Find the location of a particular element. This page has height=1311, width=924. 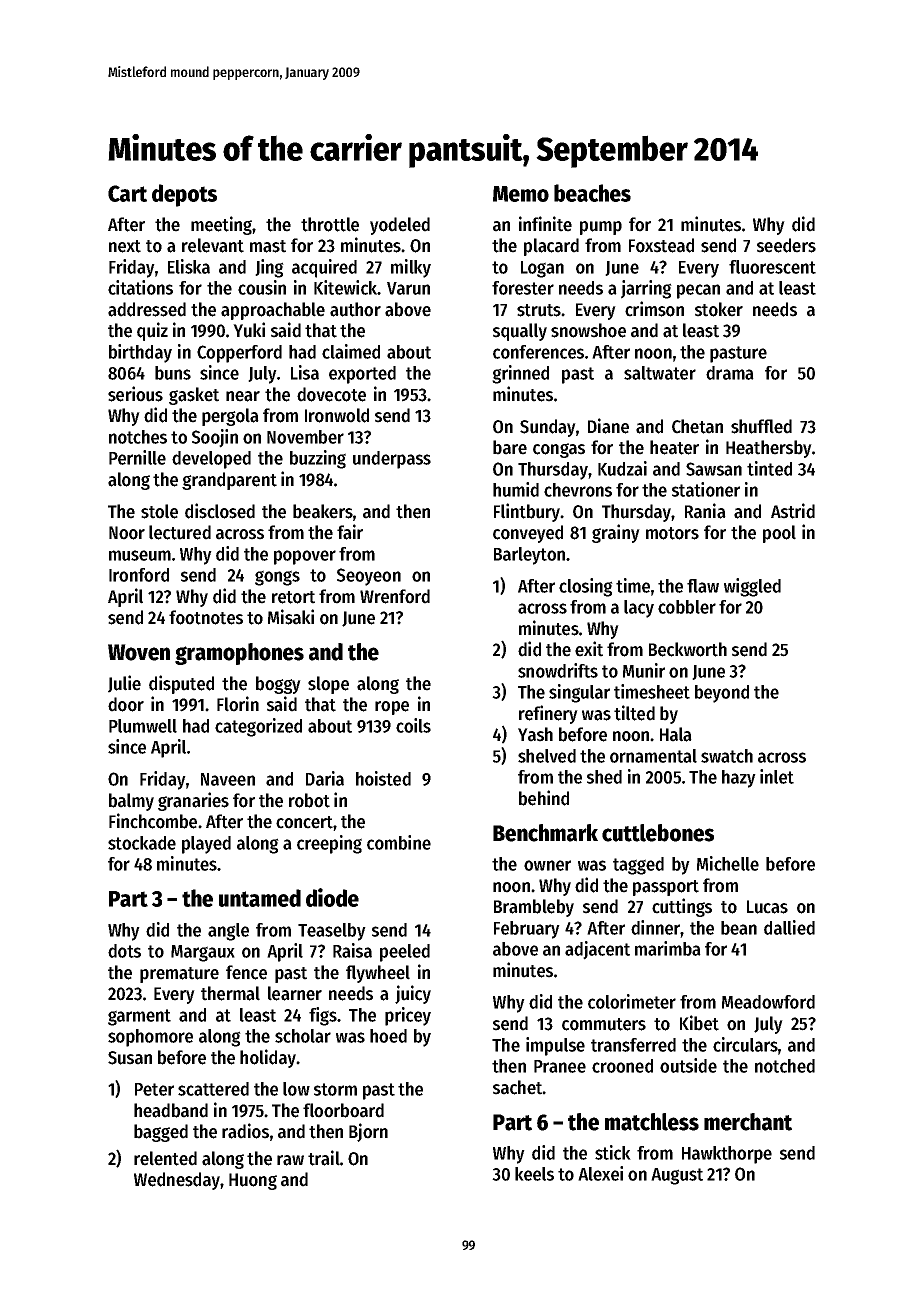

Ironwold is located at coordinates (337, 415).
